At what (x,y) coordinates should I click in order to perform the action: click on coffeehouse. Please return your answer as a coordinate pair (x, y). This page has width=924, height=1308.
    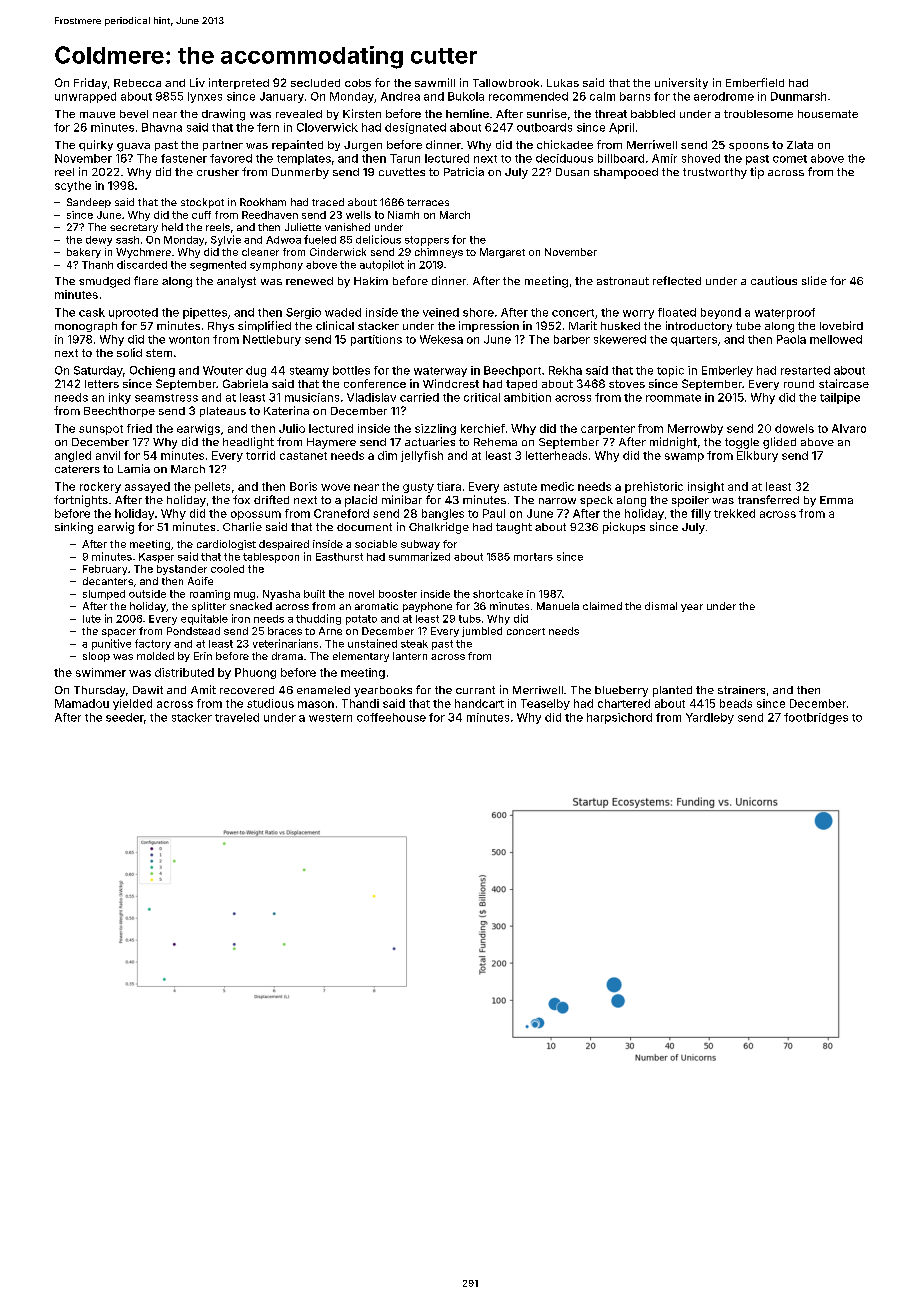
    Looking at the image, I should click on (391, 717).
